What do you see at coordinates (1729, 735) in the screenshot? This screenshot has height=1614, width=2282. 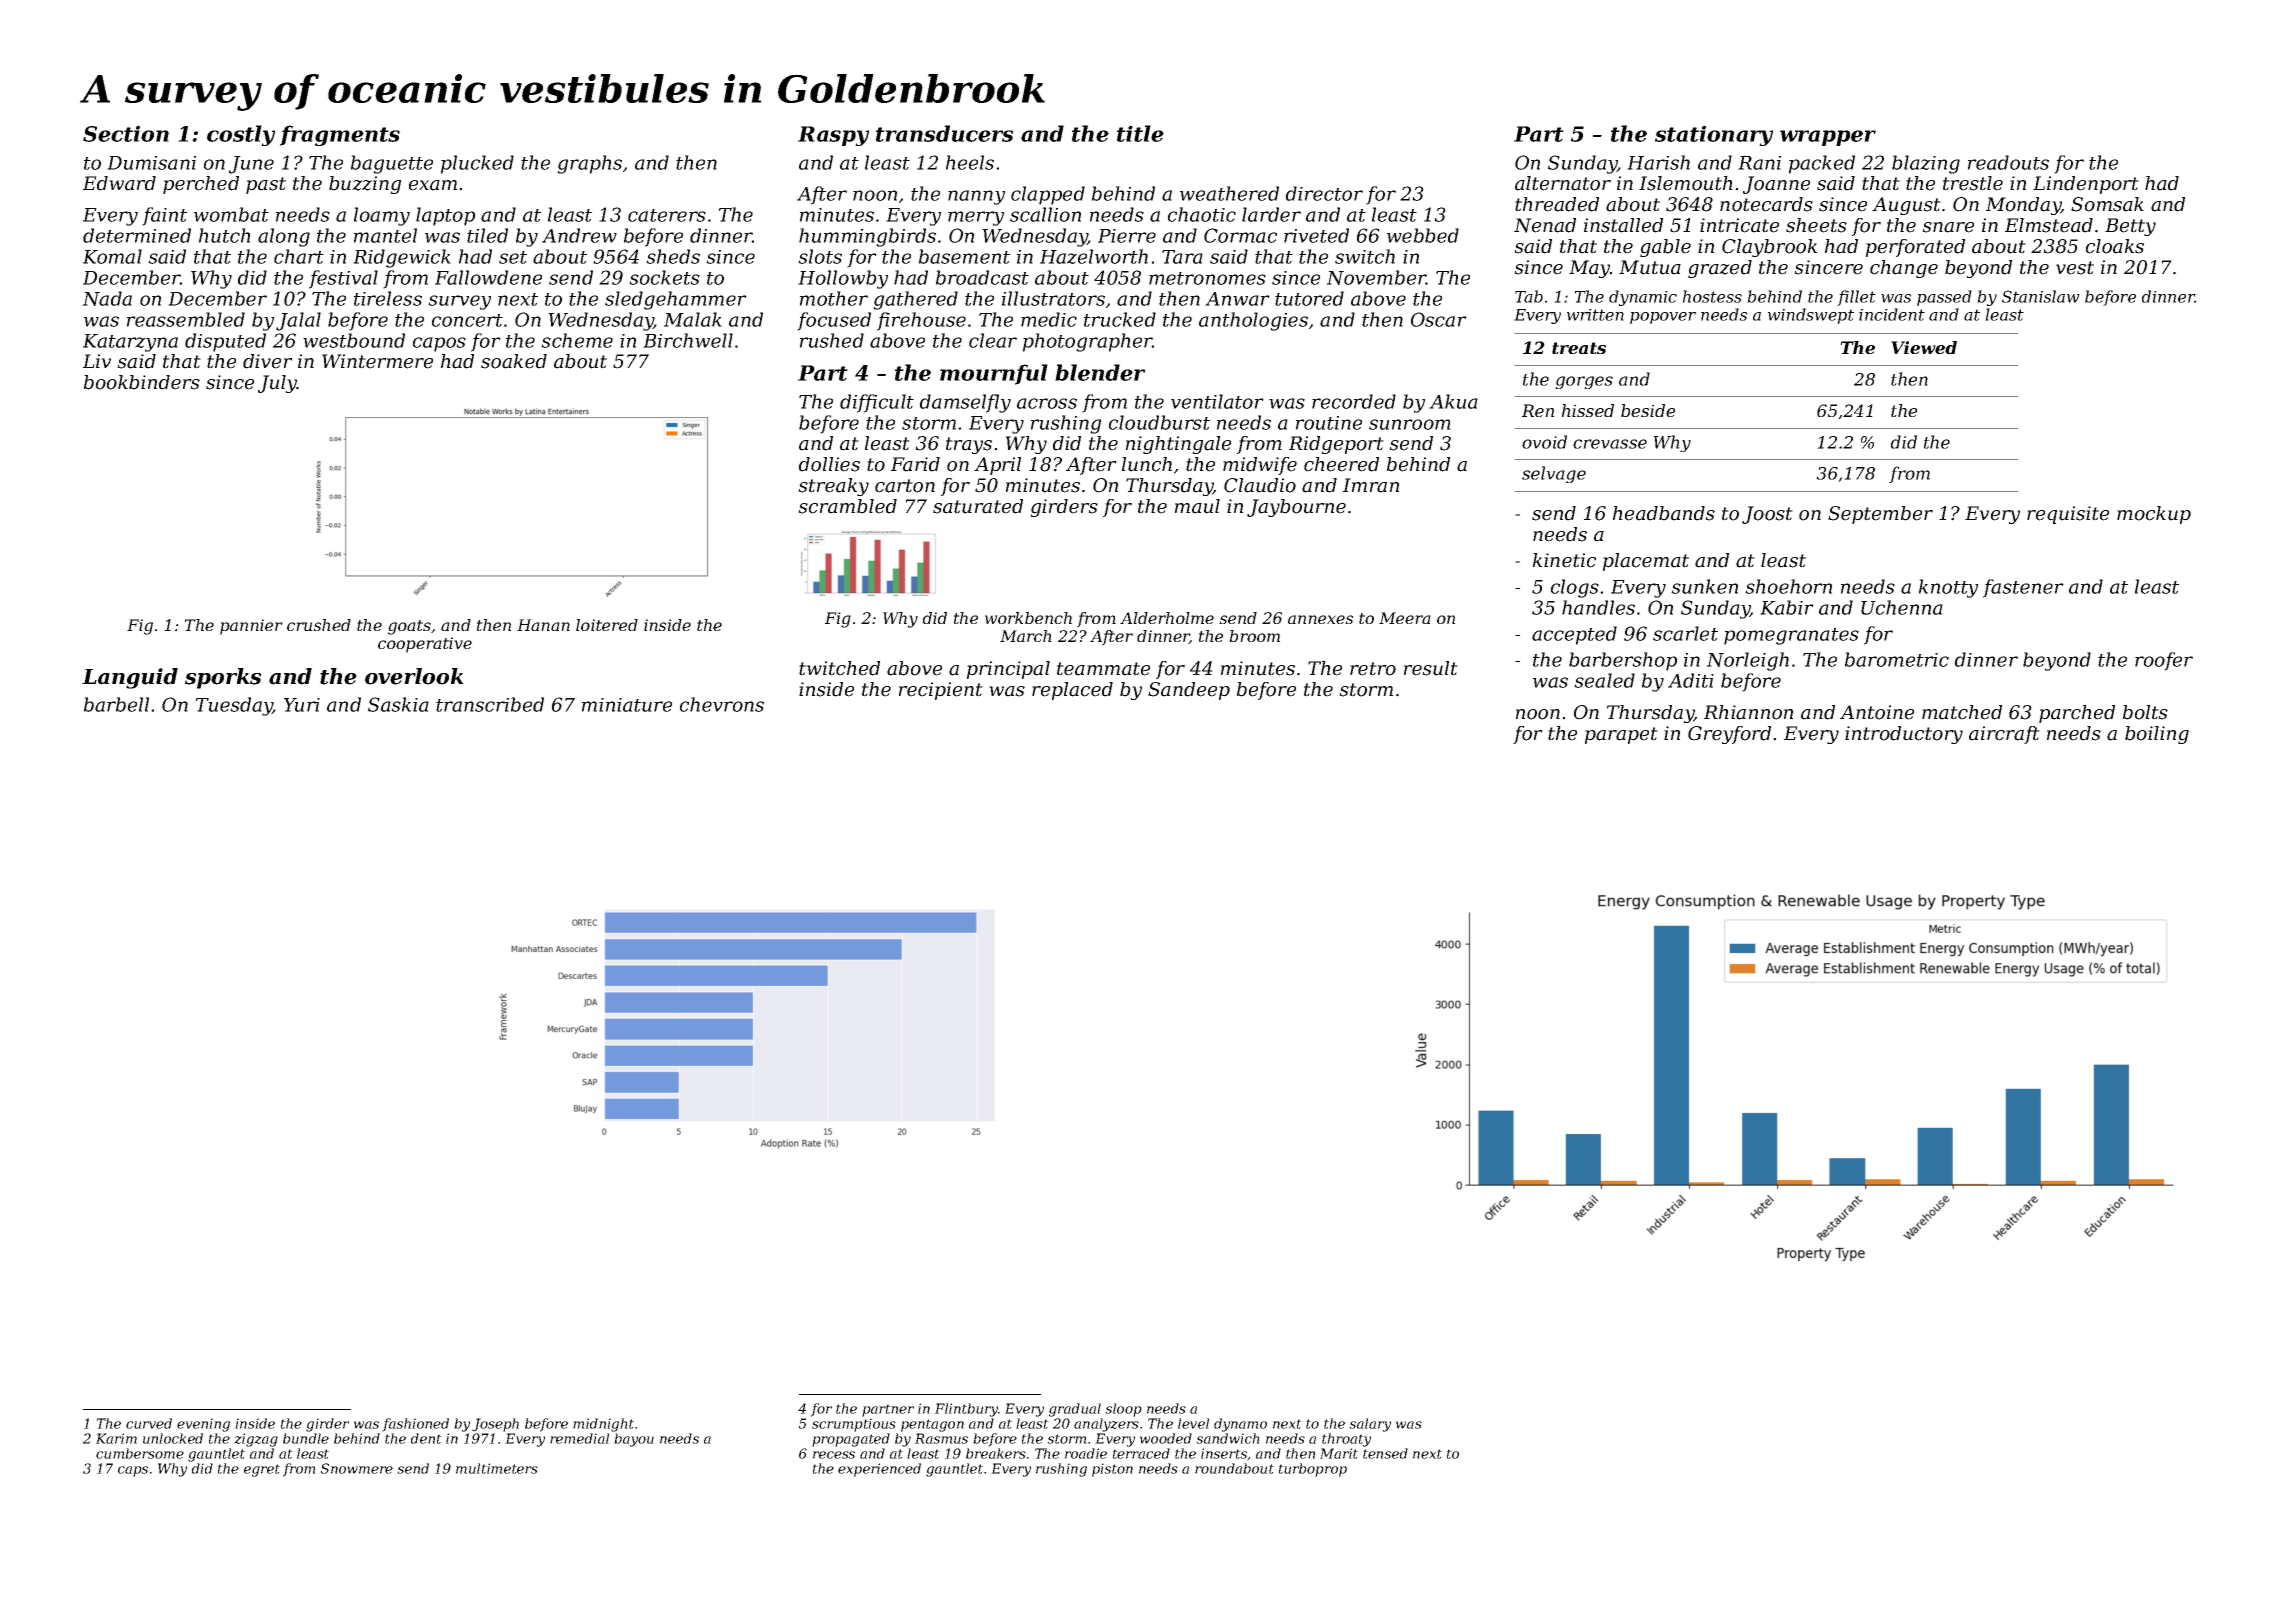 I see `Greyford` at bounding box center [1729, 735].
